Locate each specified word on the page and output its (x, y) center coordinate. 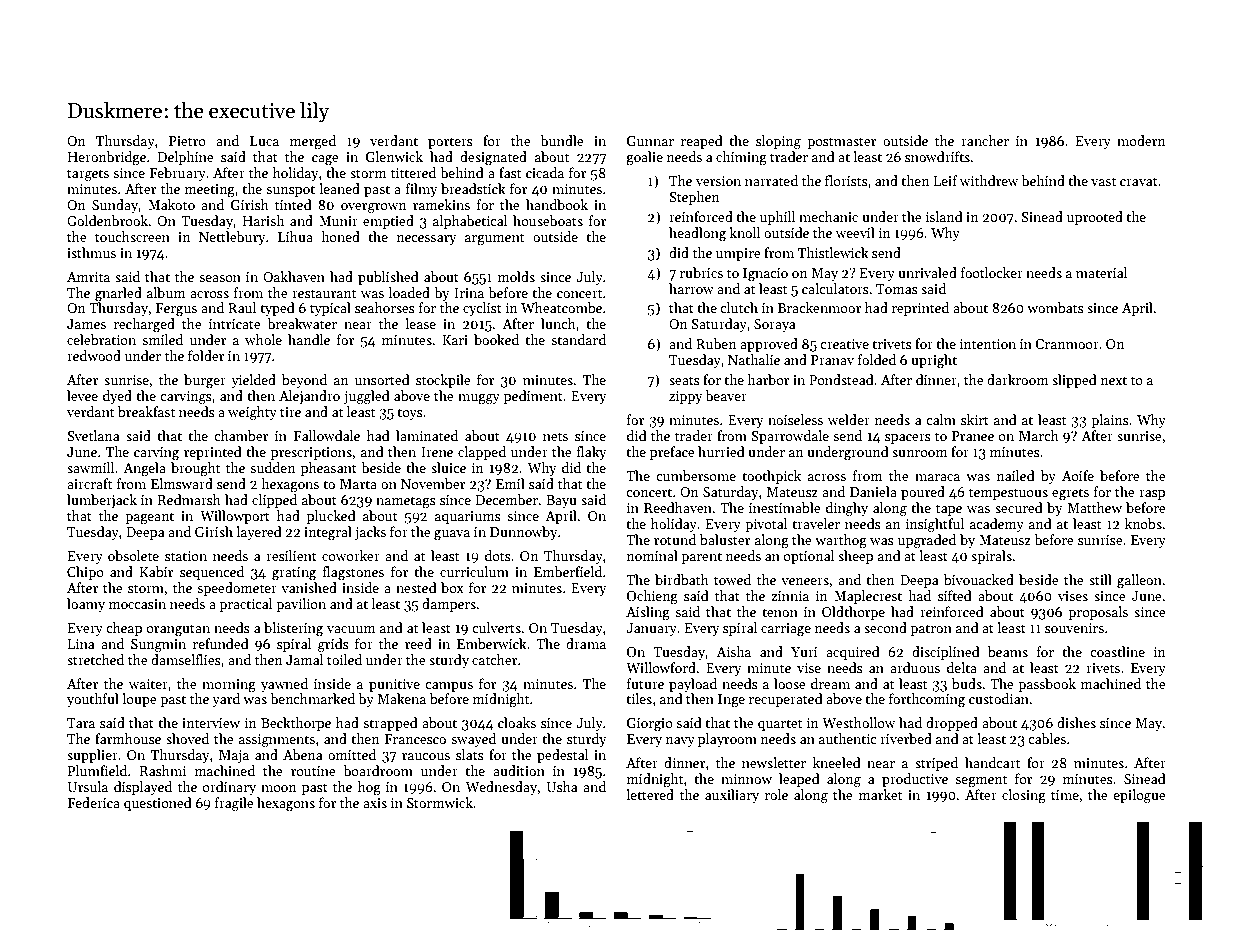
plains (1110, 421)
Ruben (716, 343)
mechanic (828, 216)
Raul (242, 307)
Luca (264, 141)
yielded (253, 381)
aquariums (468, 517)
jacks (370, 533)
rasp (1152, 495)
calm (941, 419)
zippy (686, 397)
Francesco (415, 739)
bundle (562, 140)
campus (449, 687)
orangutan (178, 630)
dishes (1076, 722)
